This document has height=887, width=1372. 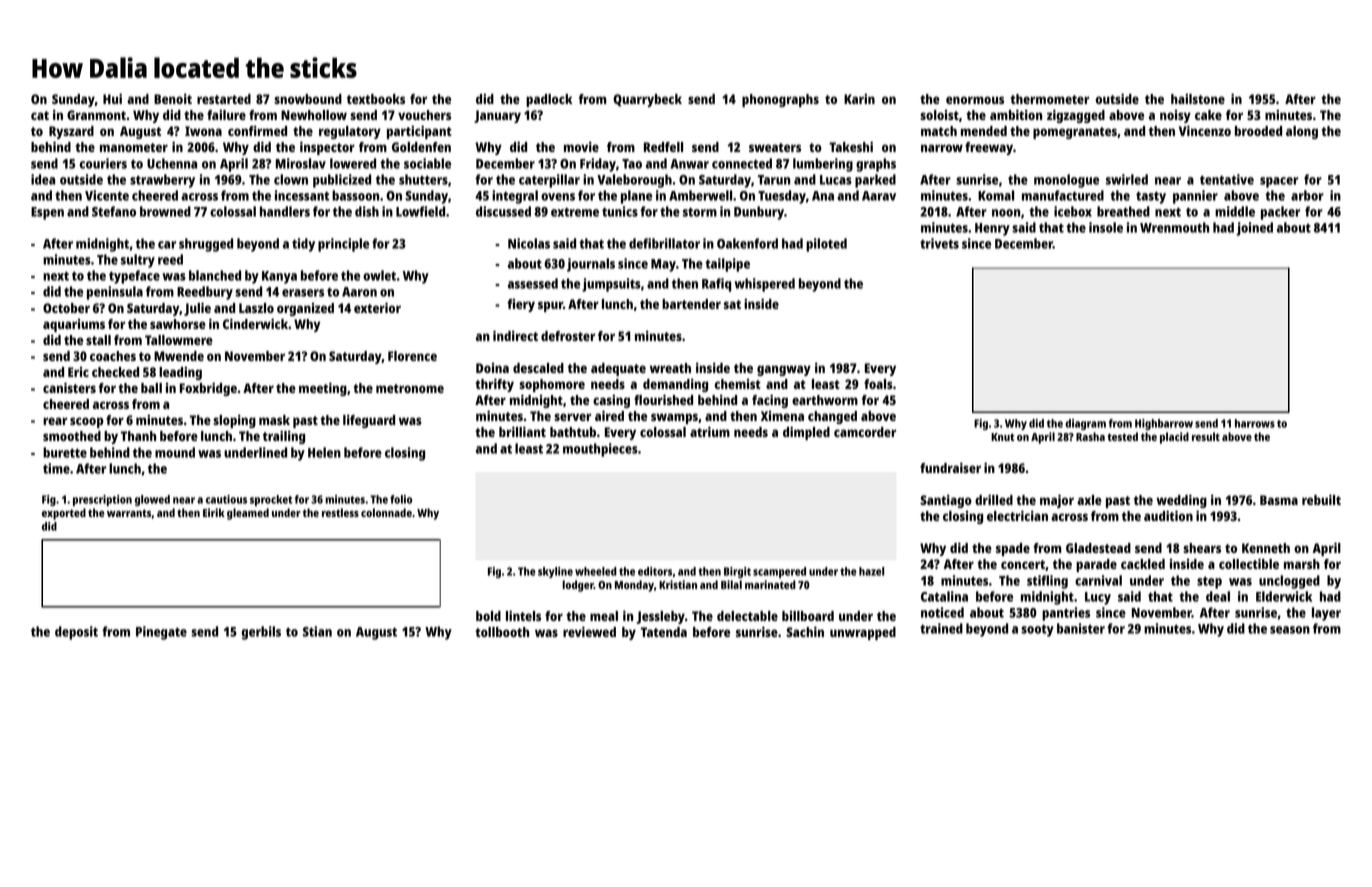 What do you see at coordinates (1085, 424) in the document?
I see `diagram` at bounding box center [1085, 424].
